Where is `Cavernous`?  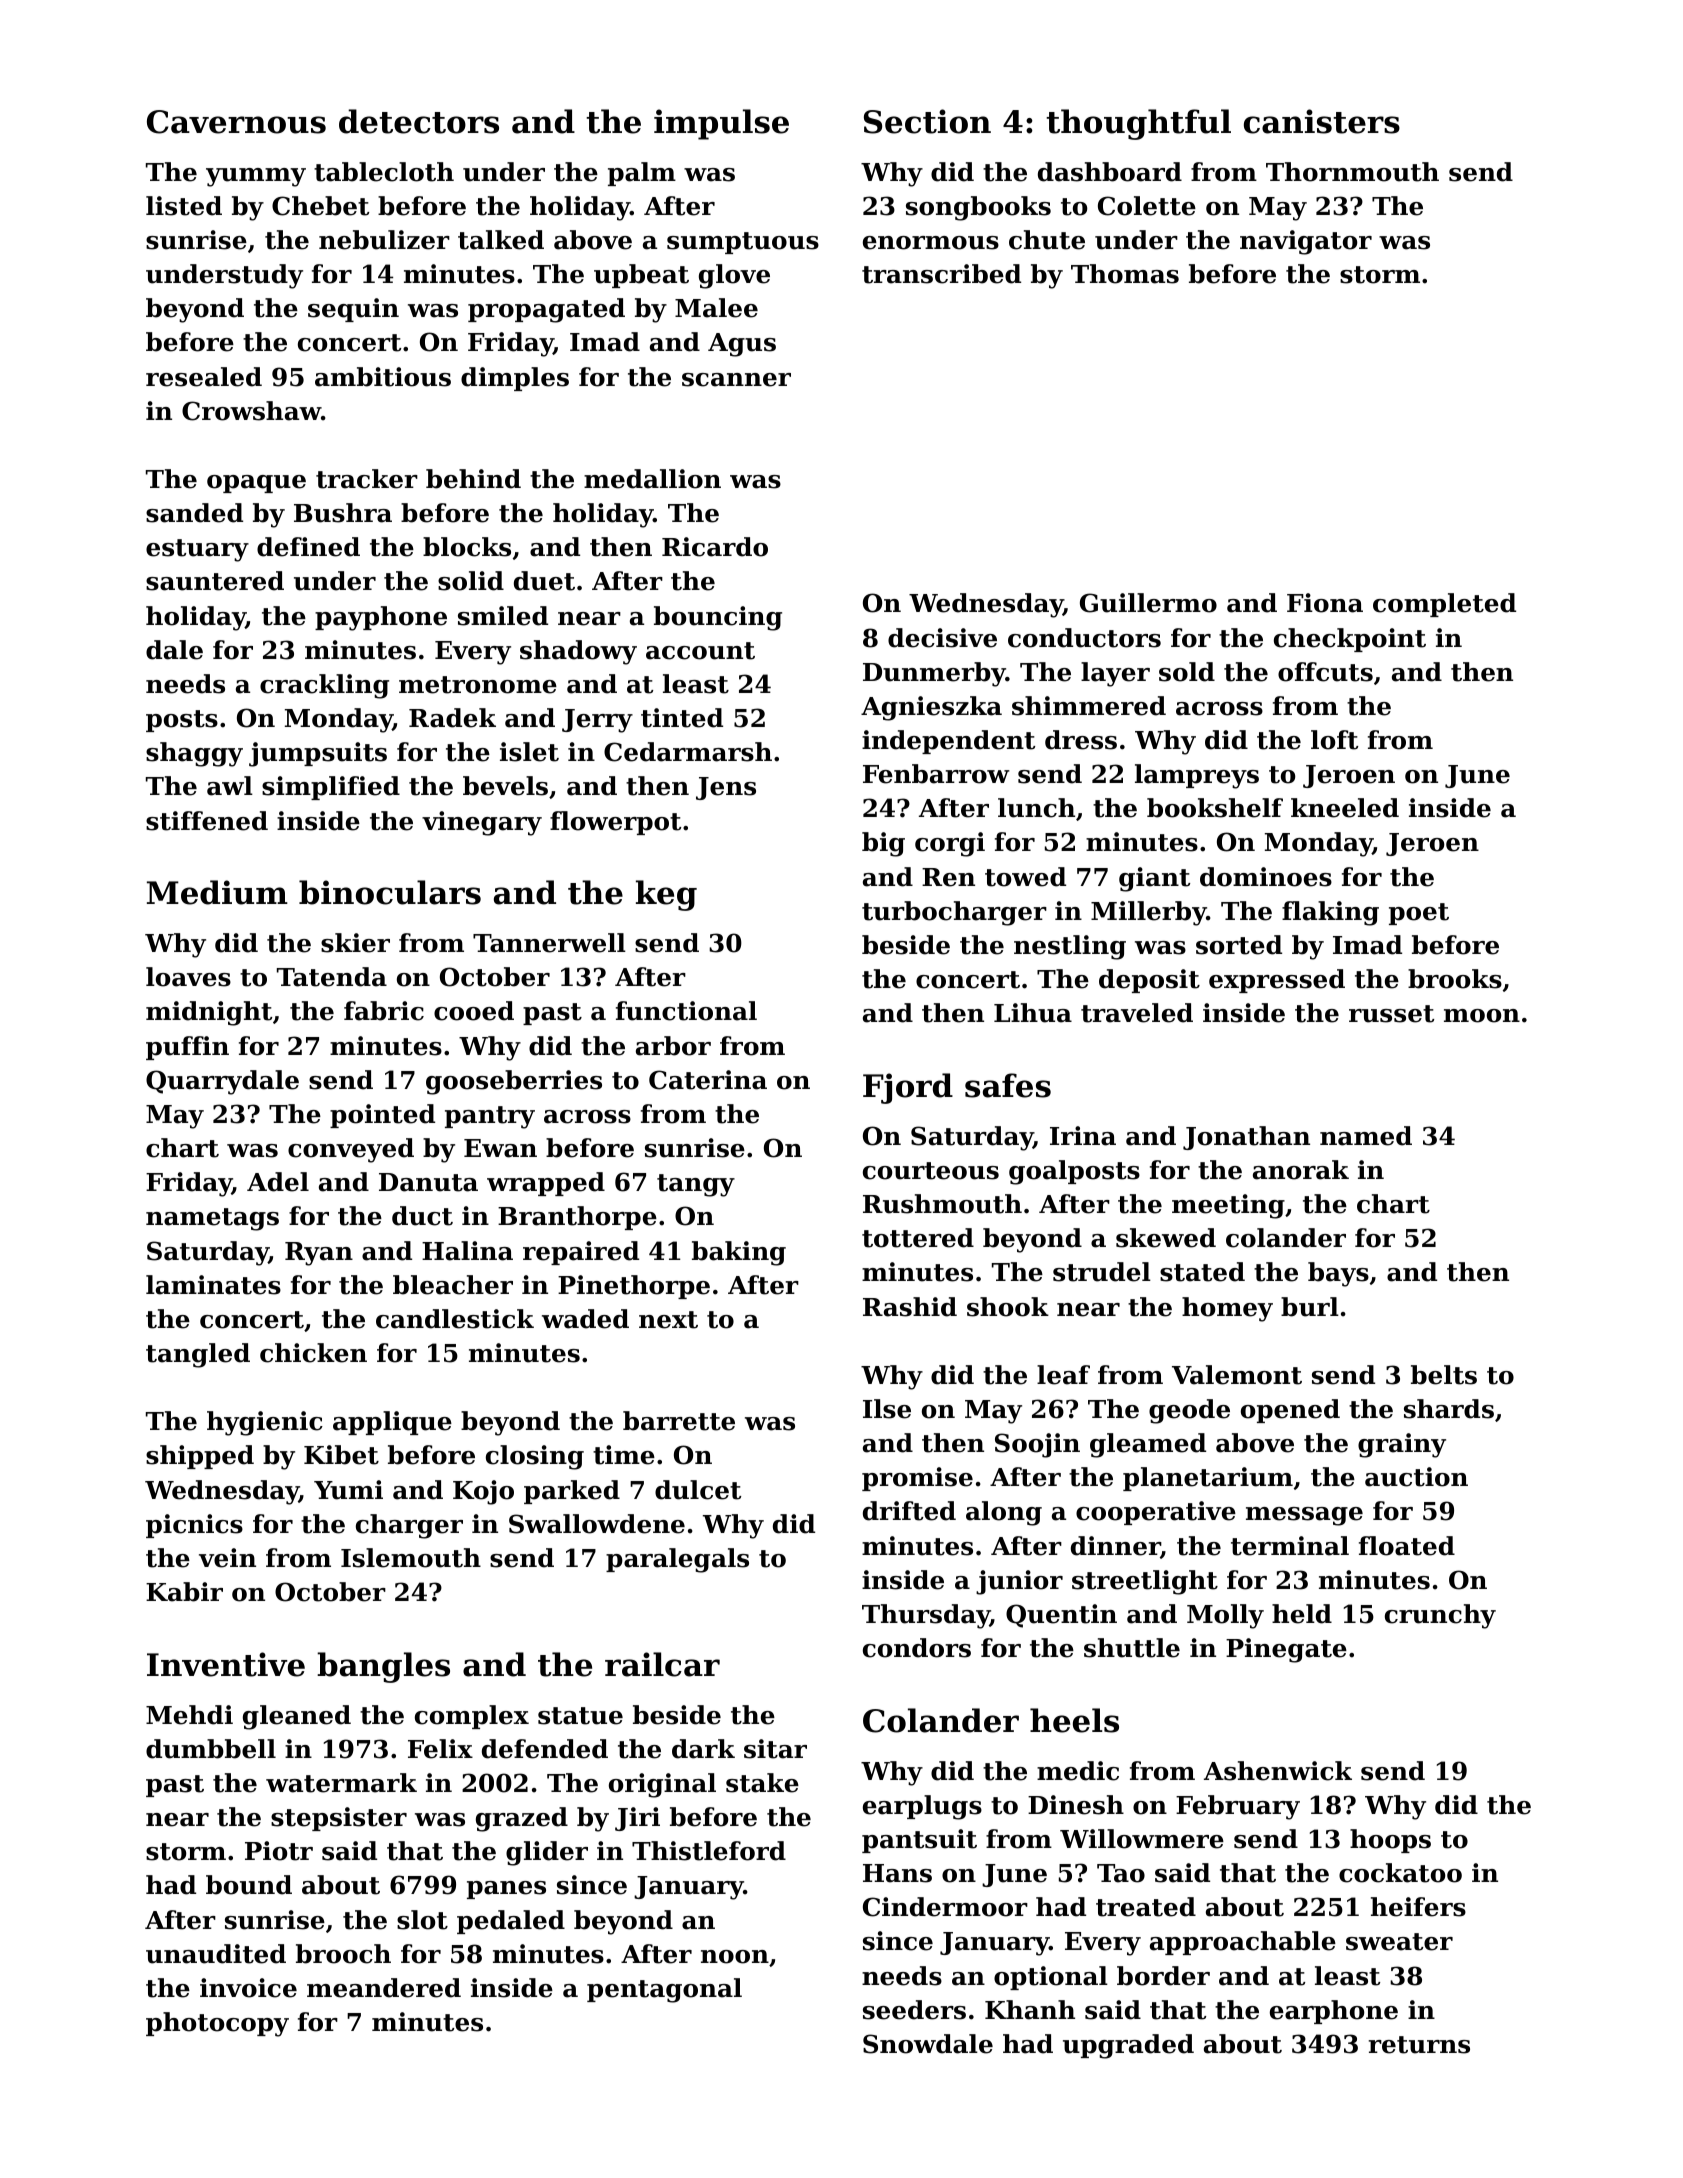
Cavernous is located at coordinates (236, 122).
